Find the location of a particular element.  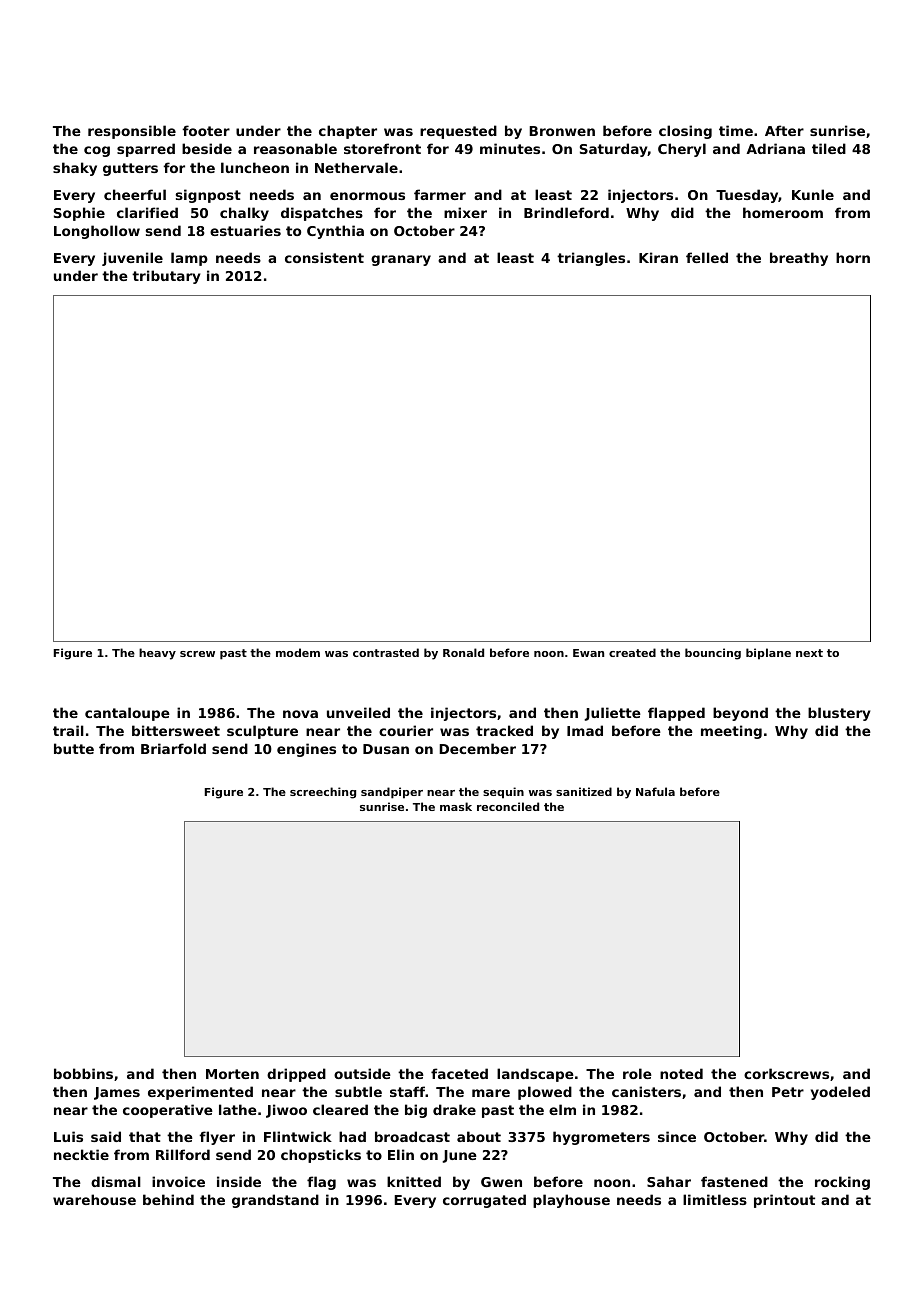

corrugated is located at coordinates (484, 1201).
